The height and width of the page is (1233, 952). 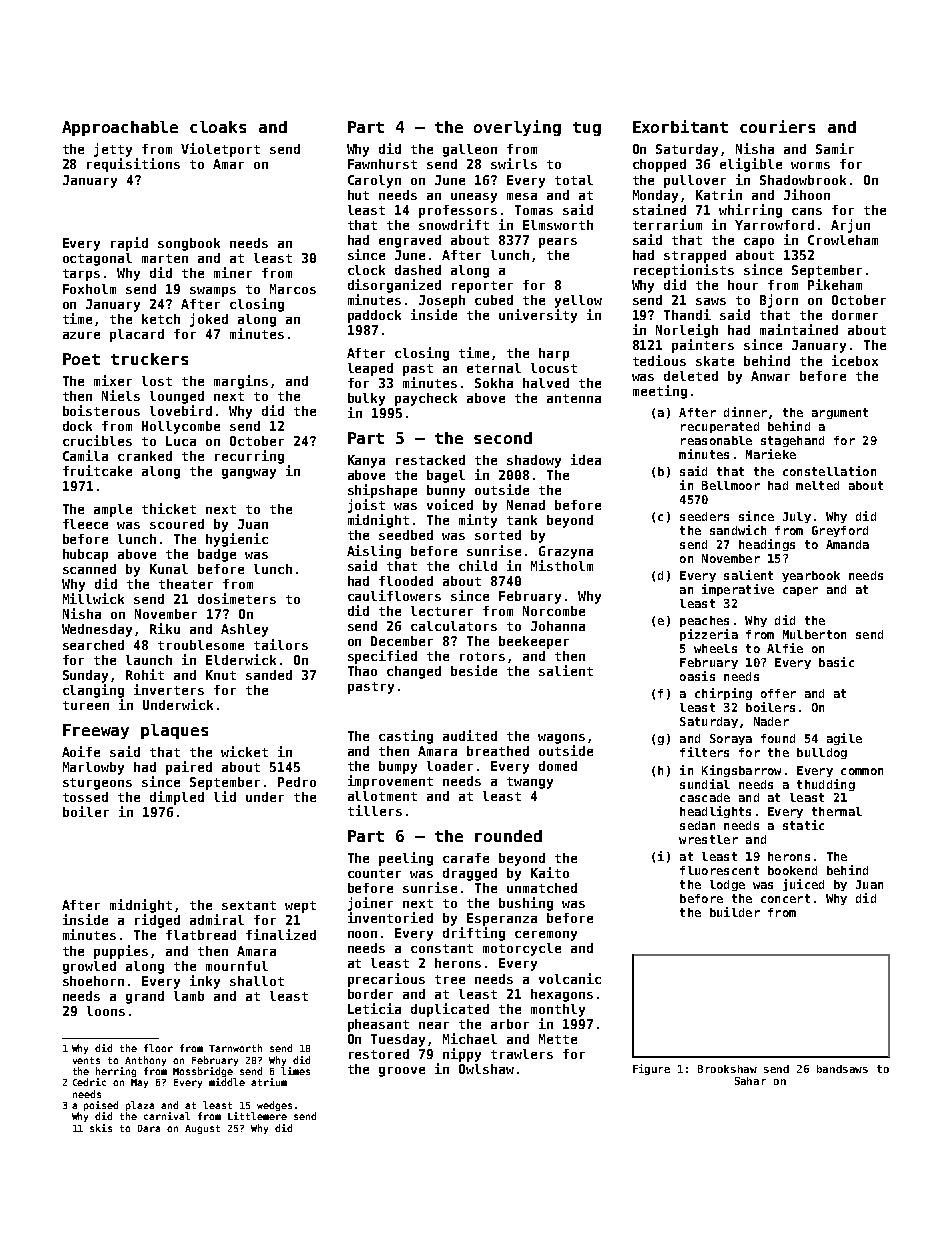 What do you see at coordinates (97, 630) in the page?
I see `Wednesday` at bounding box center [97, 630].
